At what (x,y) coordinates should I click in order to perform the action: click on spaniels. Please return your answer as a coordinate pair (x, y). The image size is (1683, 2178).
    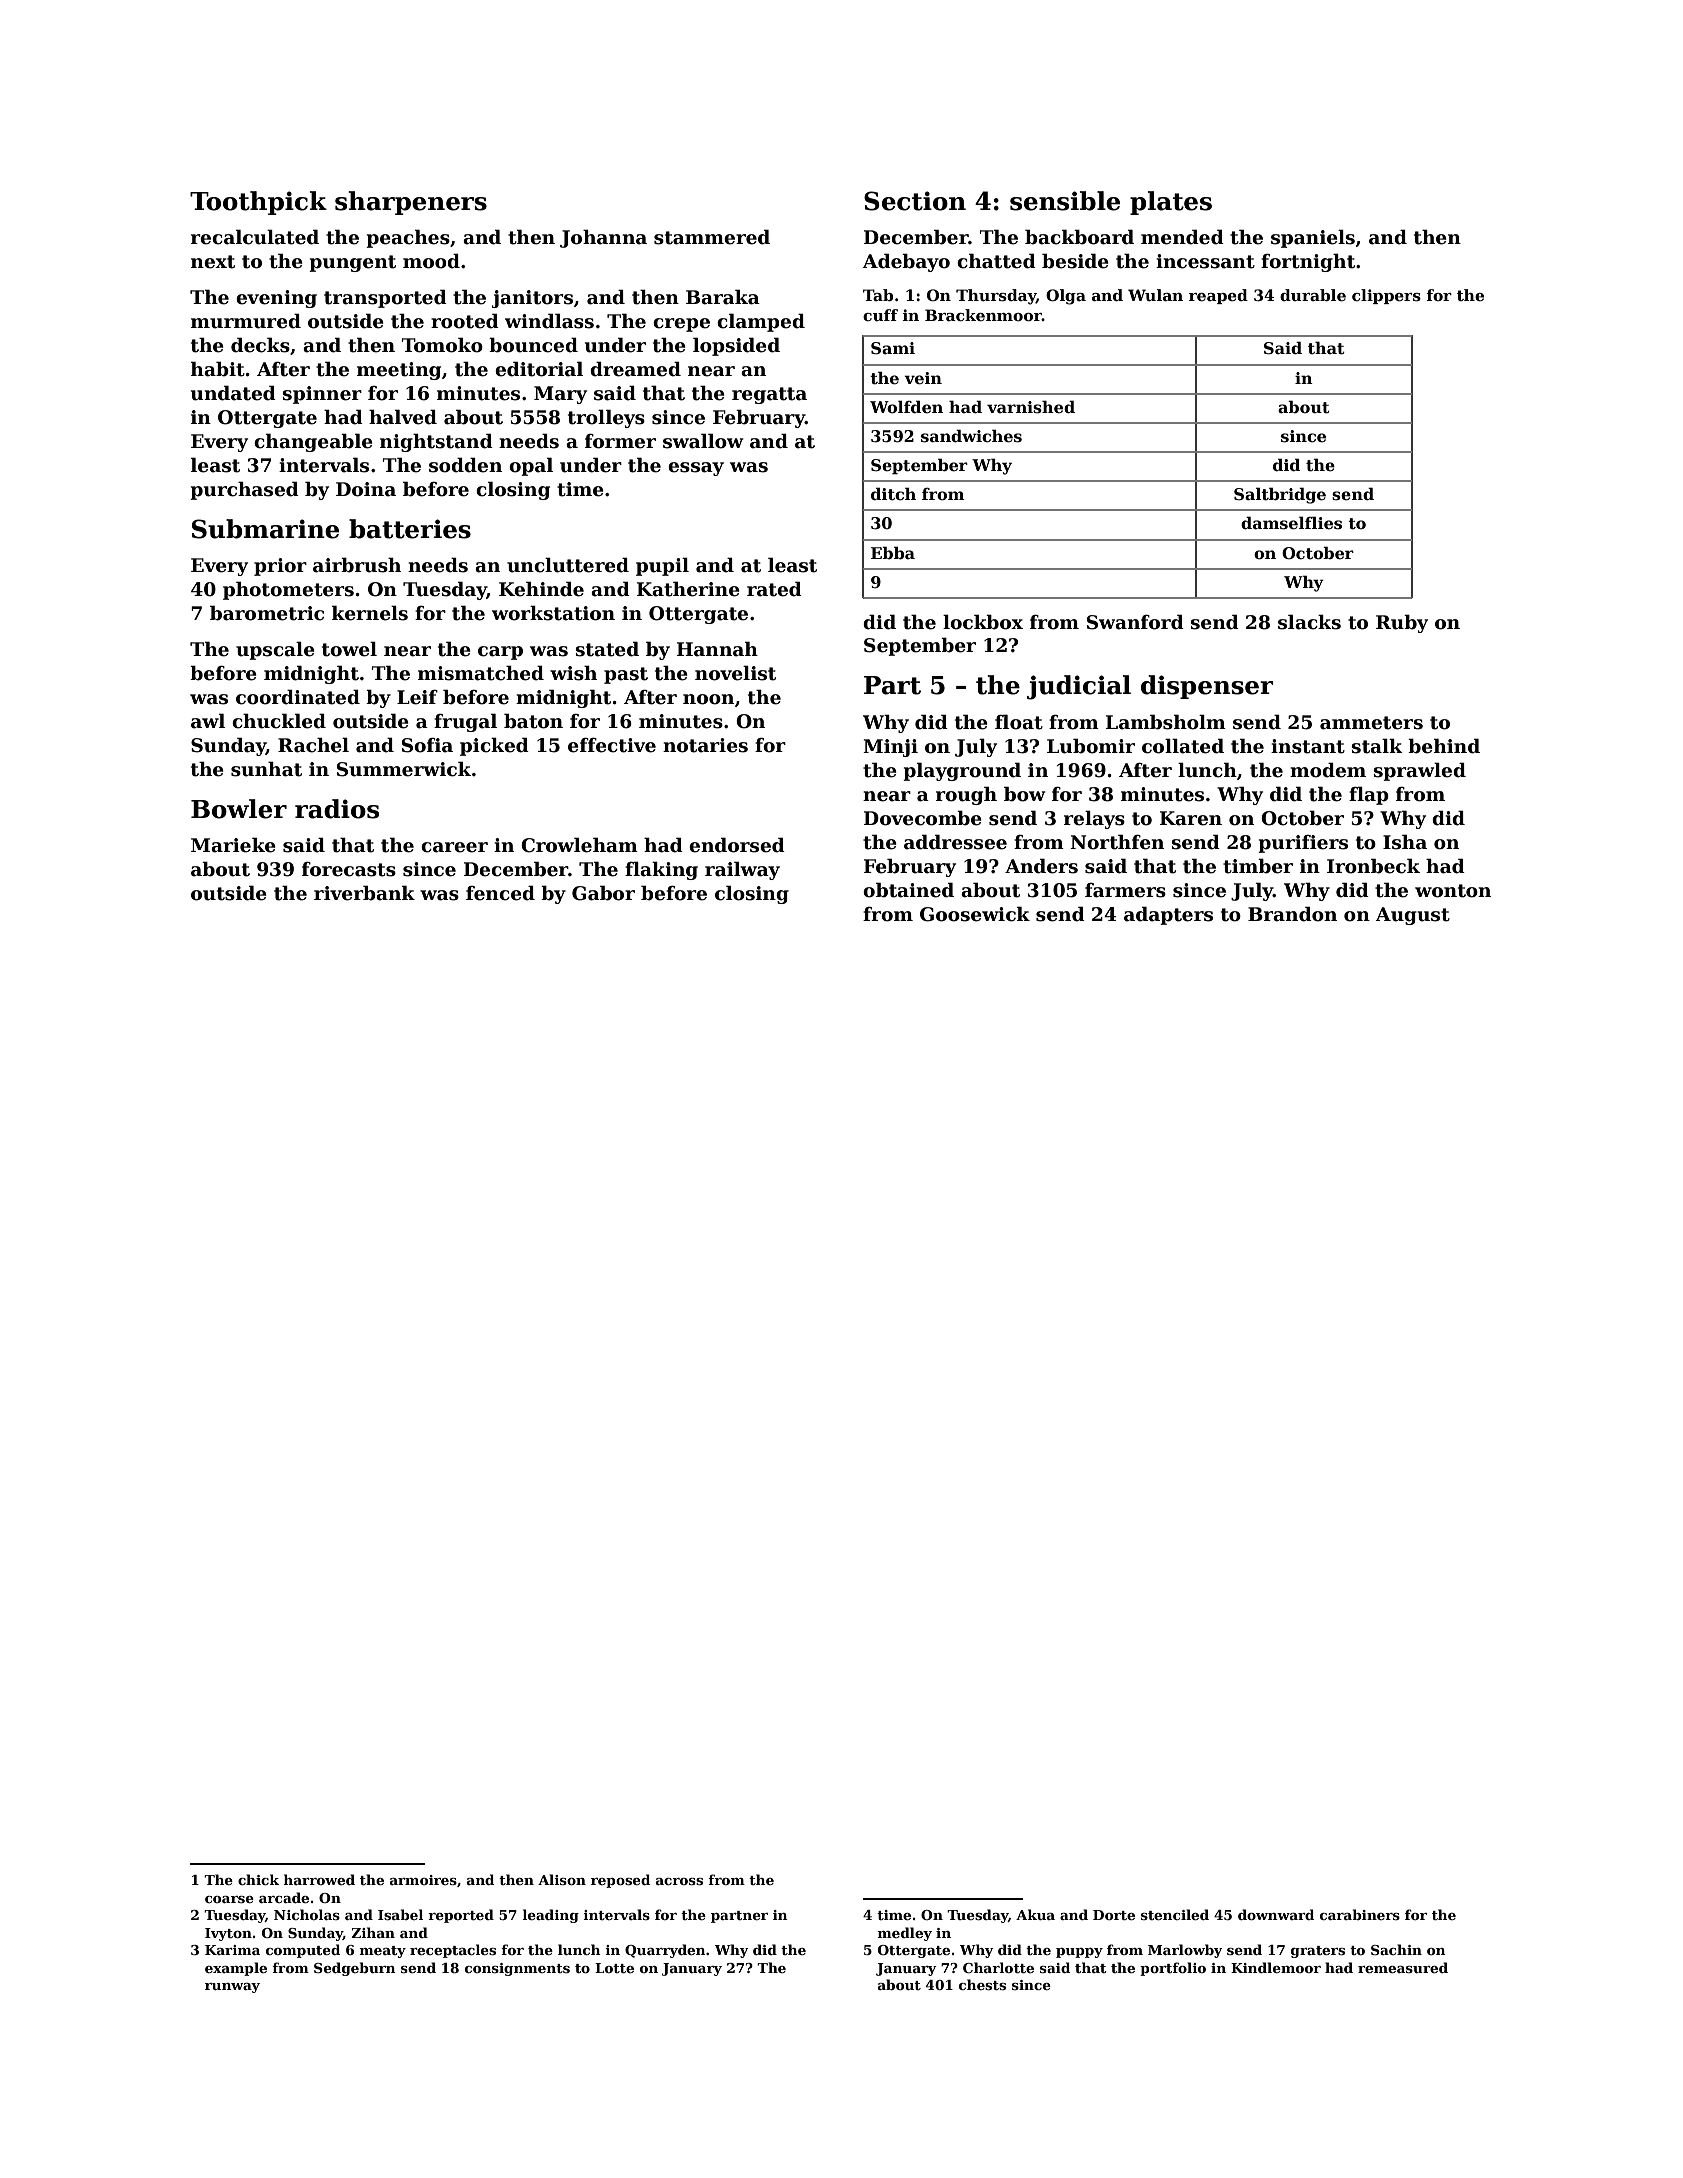
    Looking at the image, I should click on (1313, 238).
